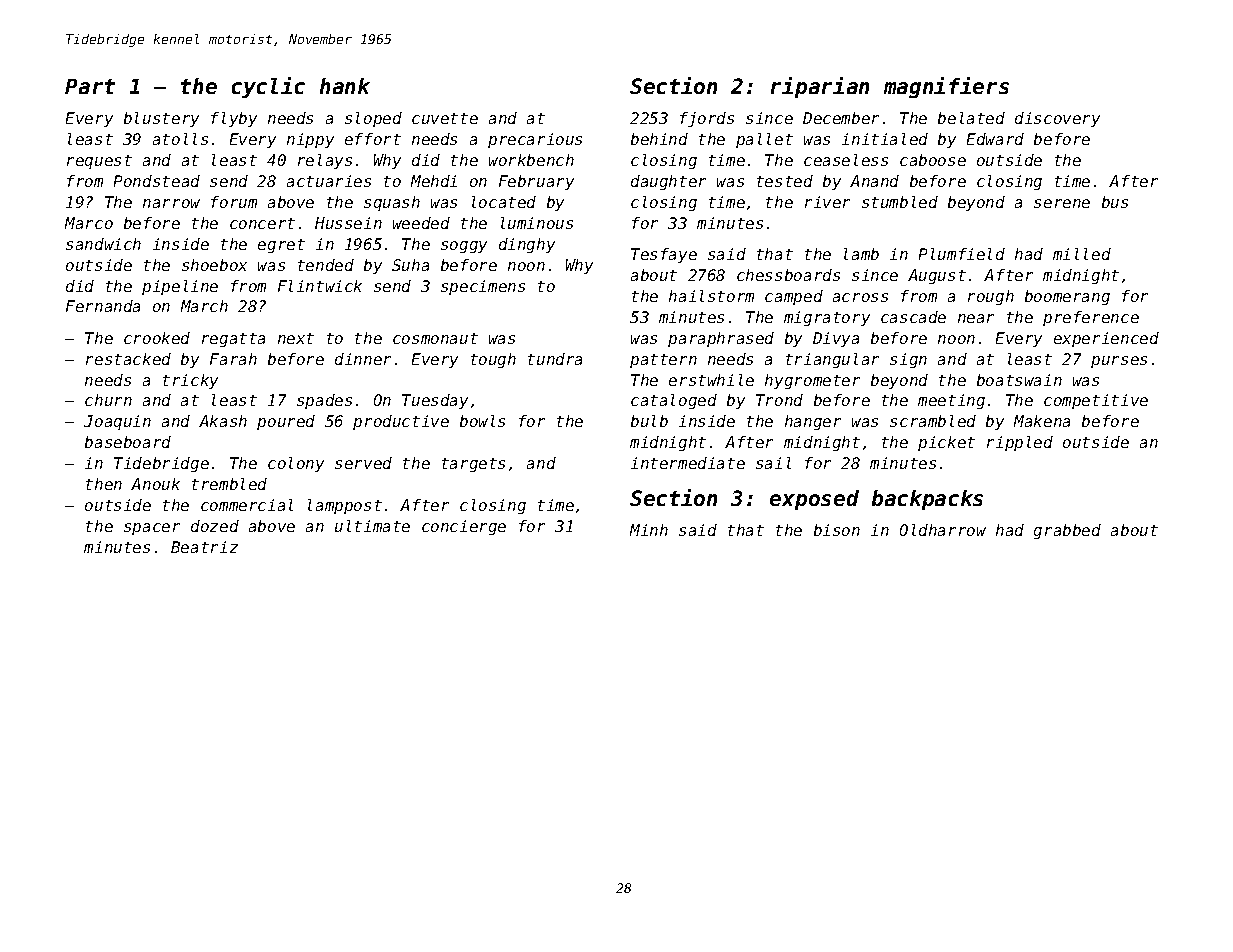 The width and height of the document is (1233, 952). What do you see at coordinates (820, 87) in the document?
I see `riparian` at bounding box center [820, 87].
